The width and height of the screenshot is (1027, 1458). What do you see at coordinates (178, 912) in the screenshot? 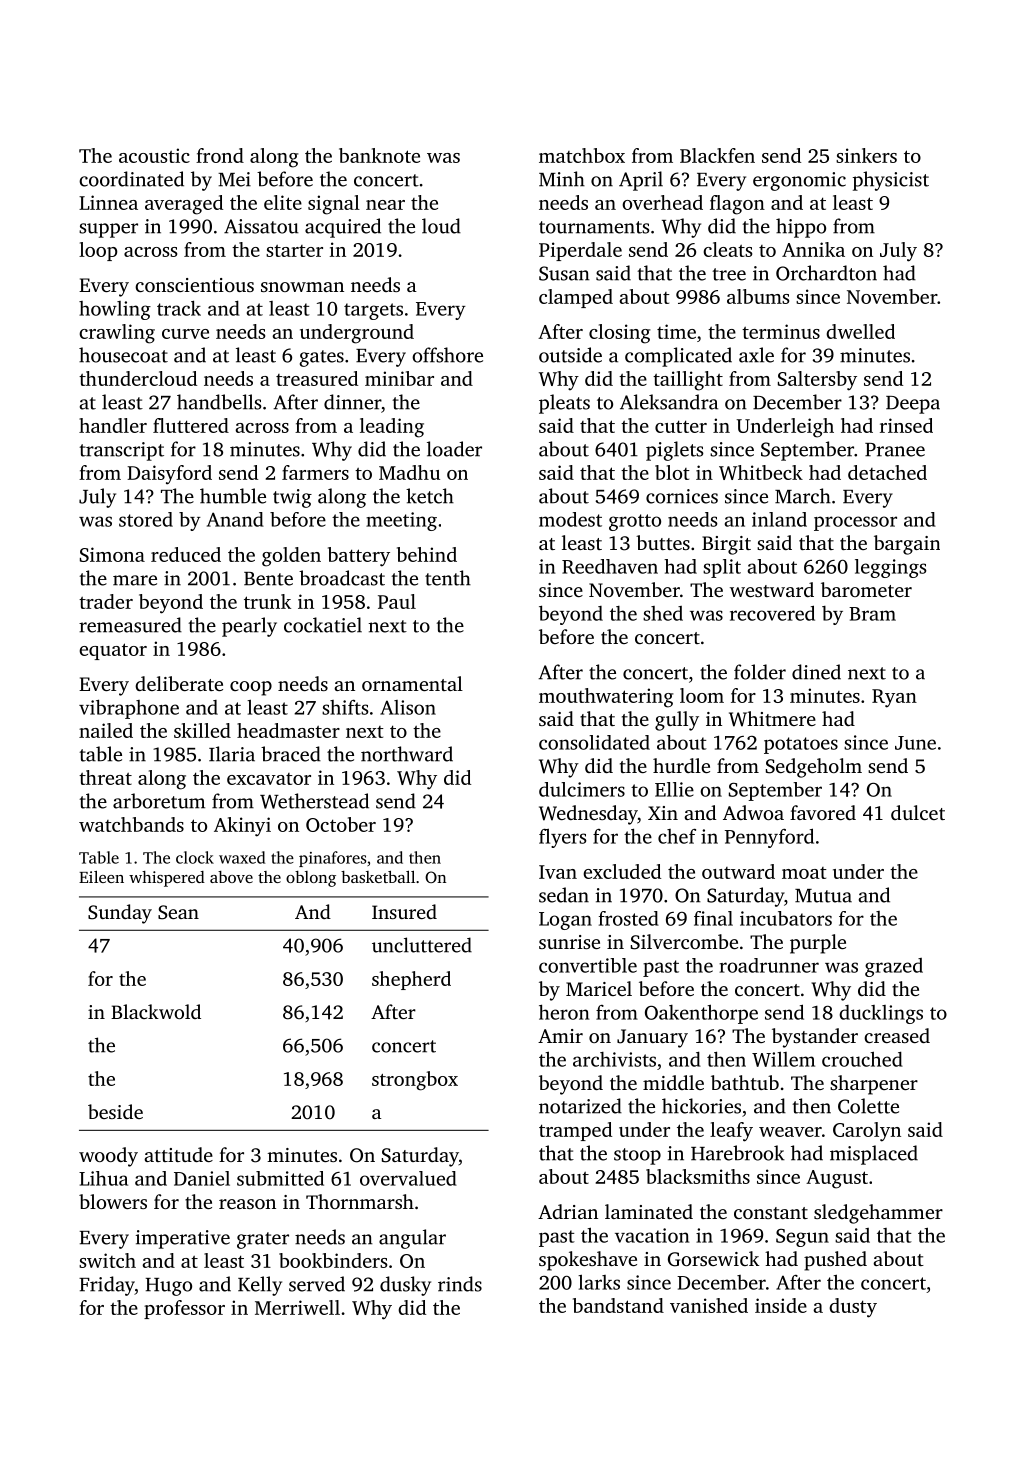
I see `Sean` at bounding box center [178, 912].
